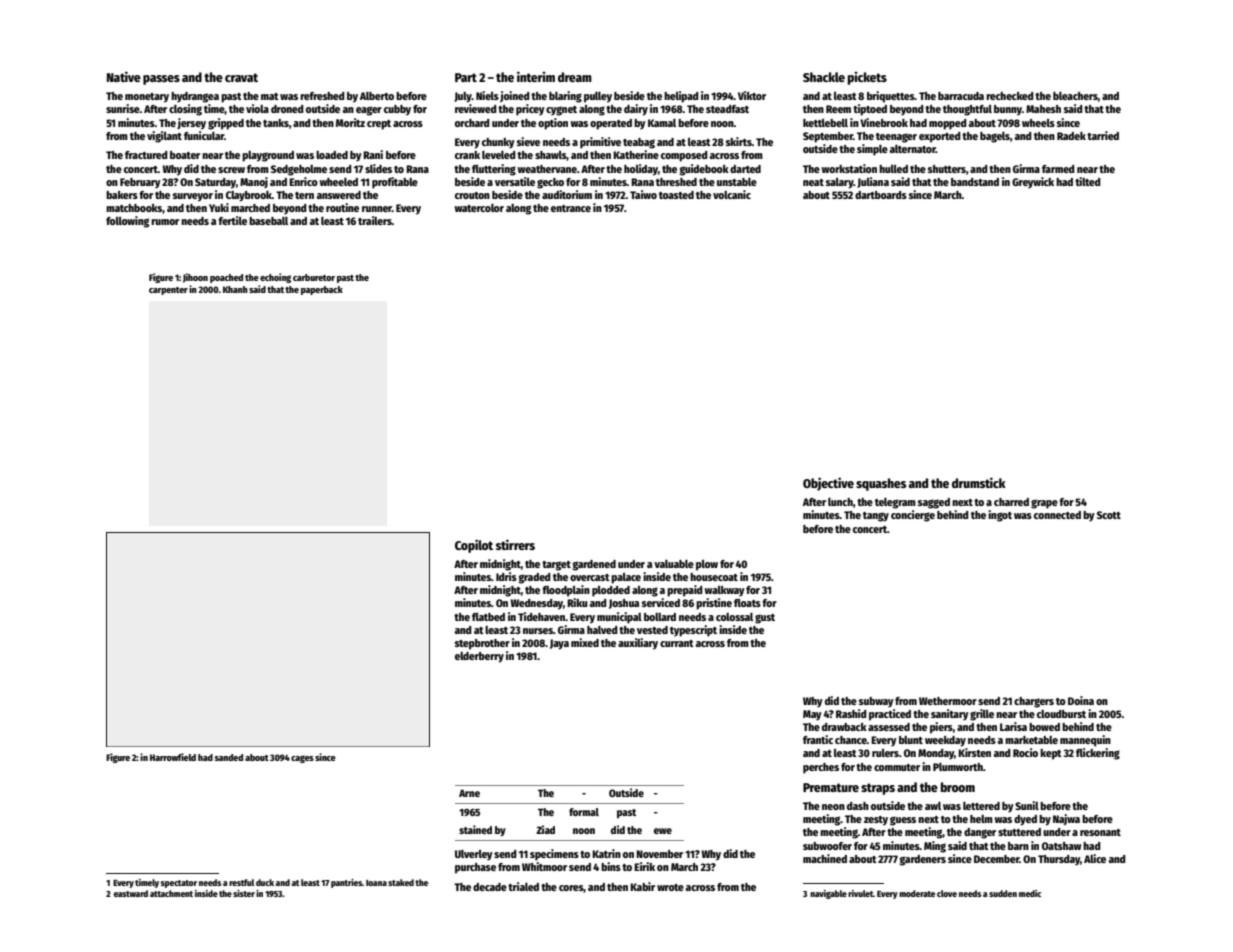 This page has height=952, width=1233. What do you see at coordinates (474, 546) in the page?
I see `Copilot` at bounding box center [474, 546].
